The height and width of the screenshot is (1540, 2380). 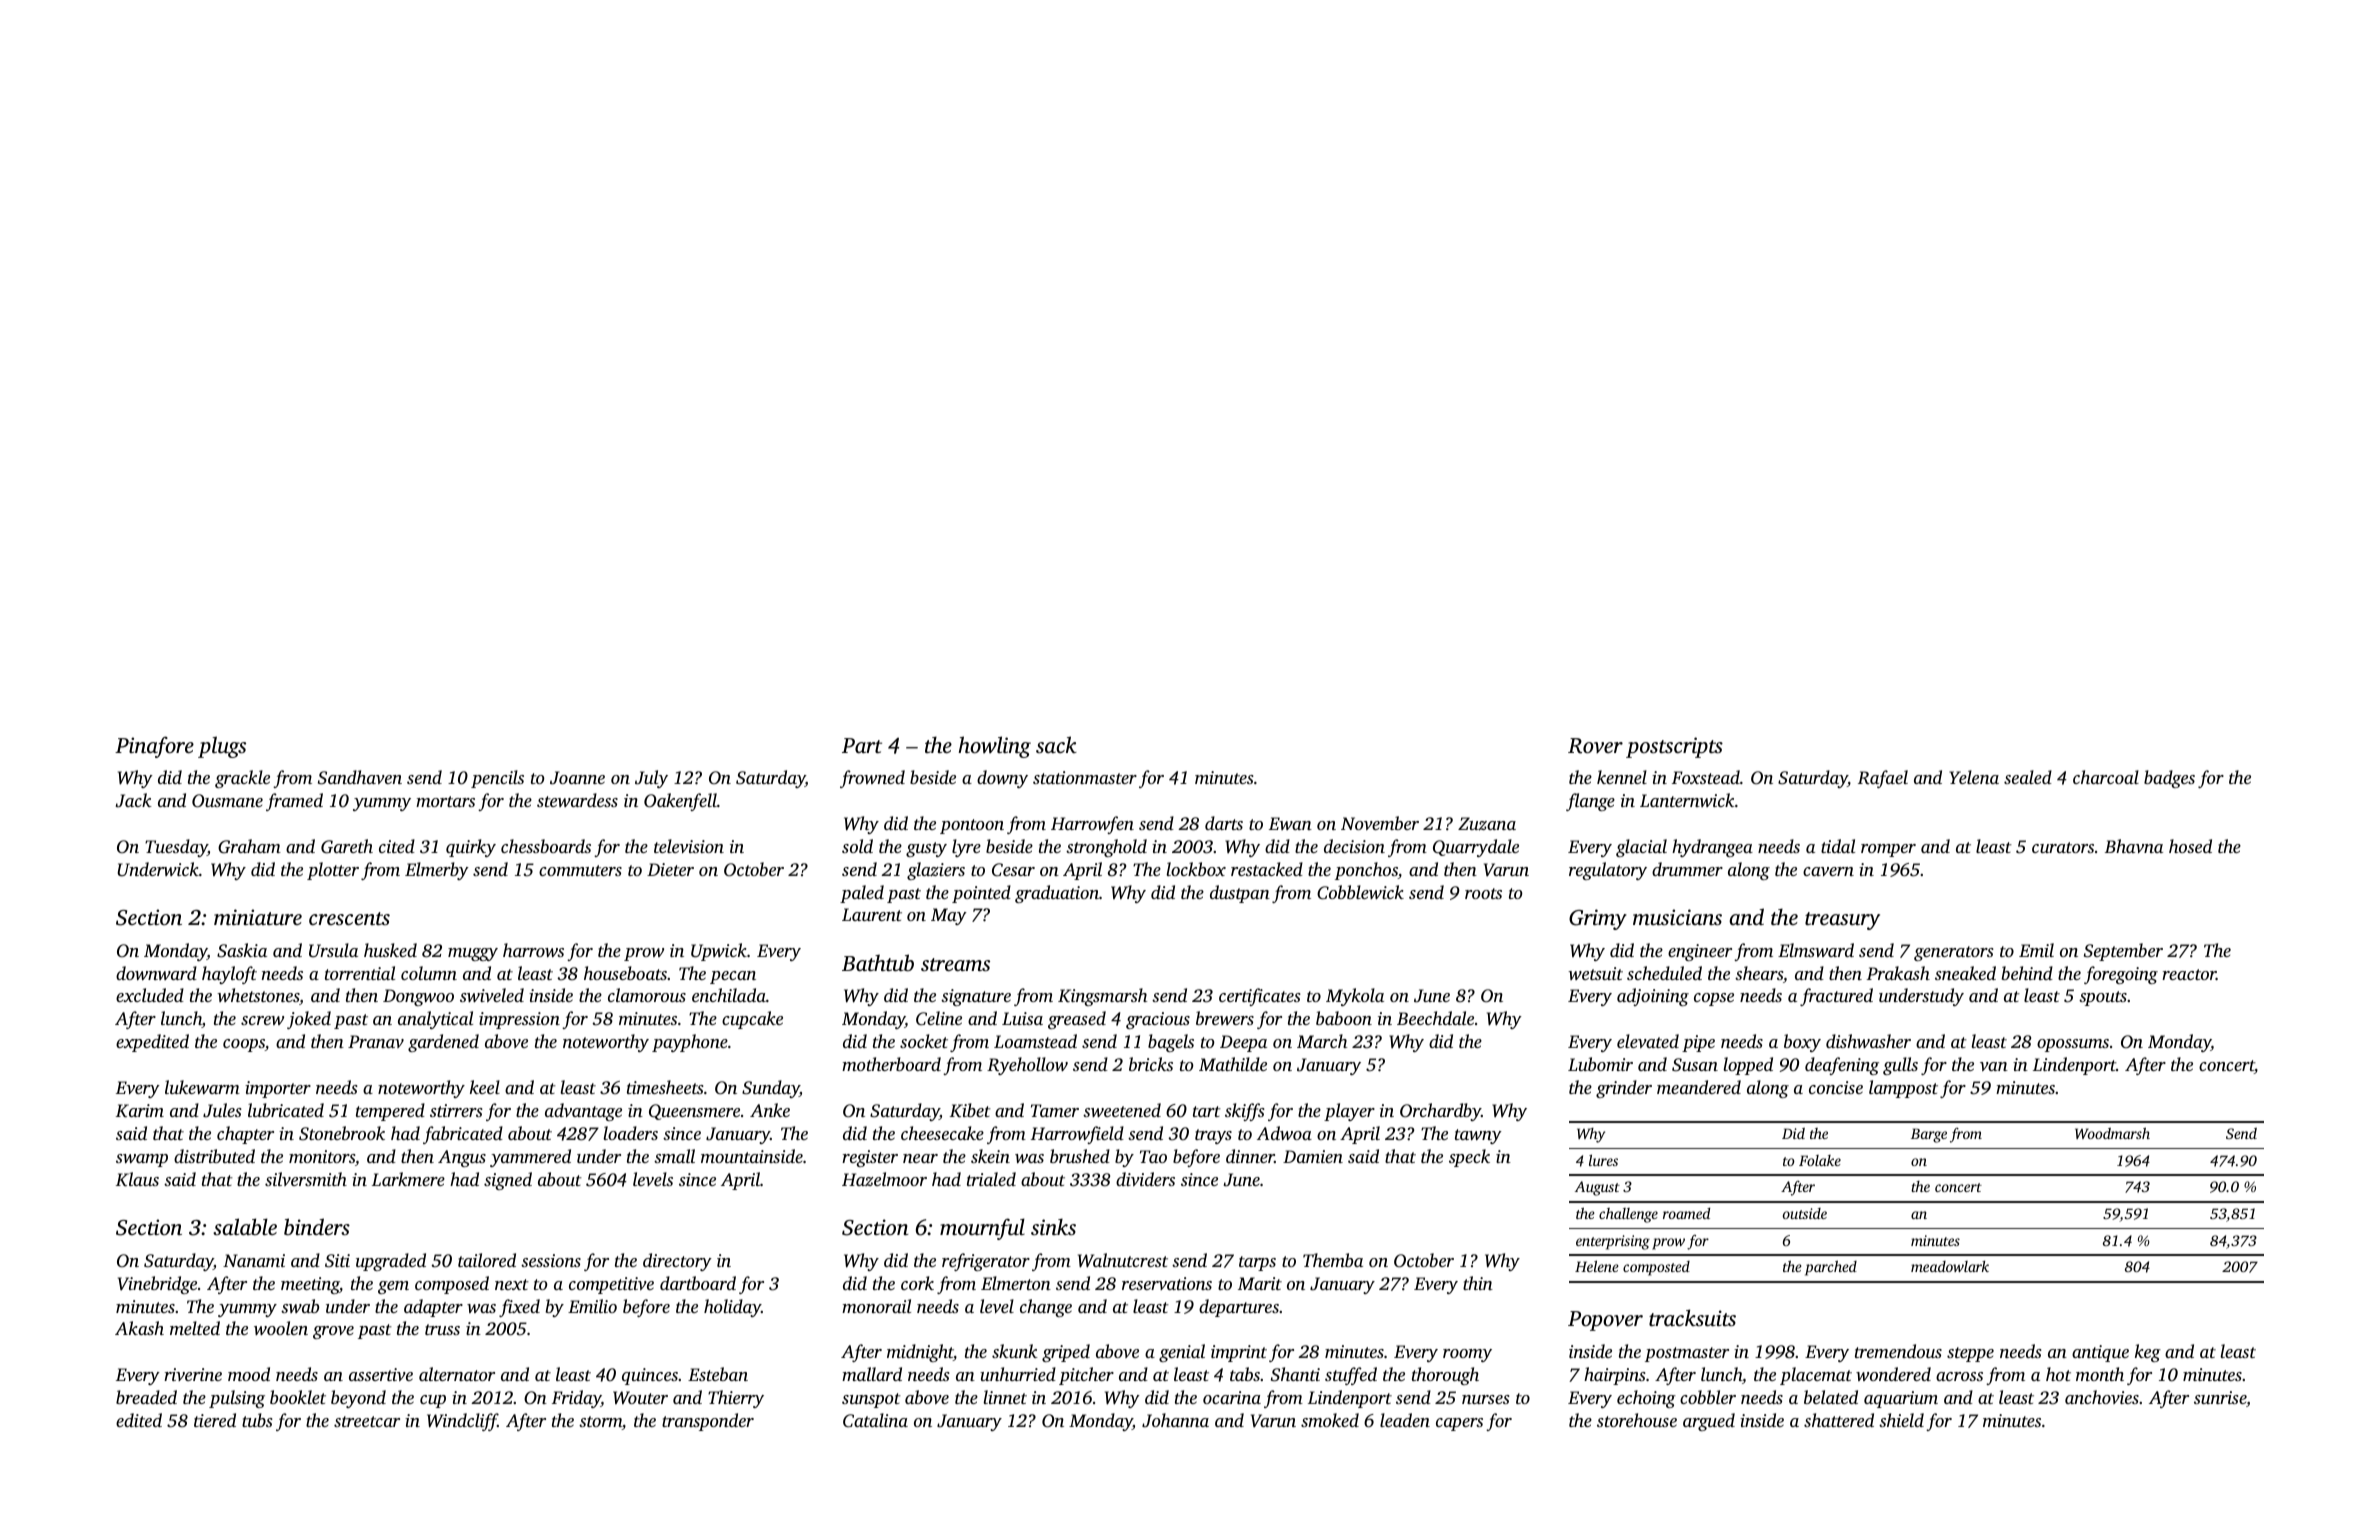 I want to click on next, so click(x=512, y=1284).
